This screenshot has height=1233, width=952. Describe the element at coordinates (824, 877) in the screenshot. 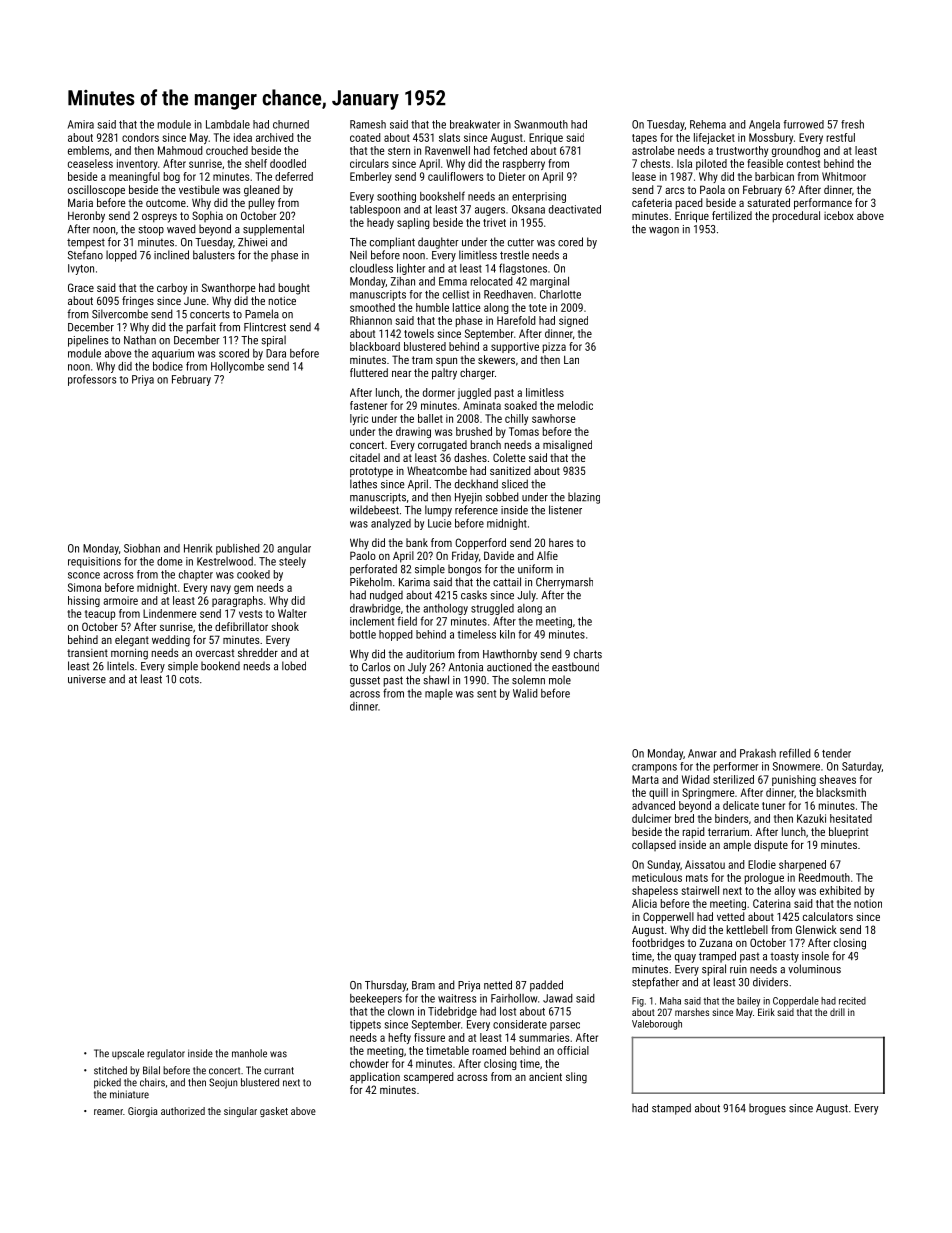

I see `Reedmouth` at that location.
